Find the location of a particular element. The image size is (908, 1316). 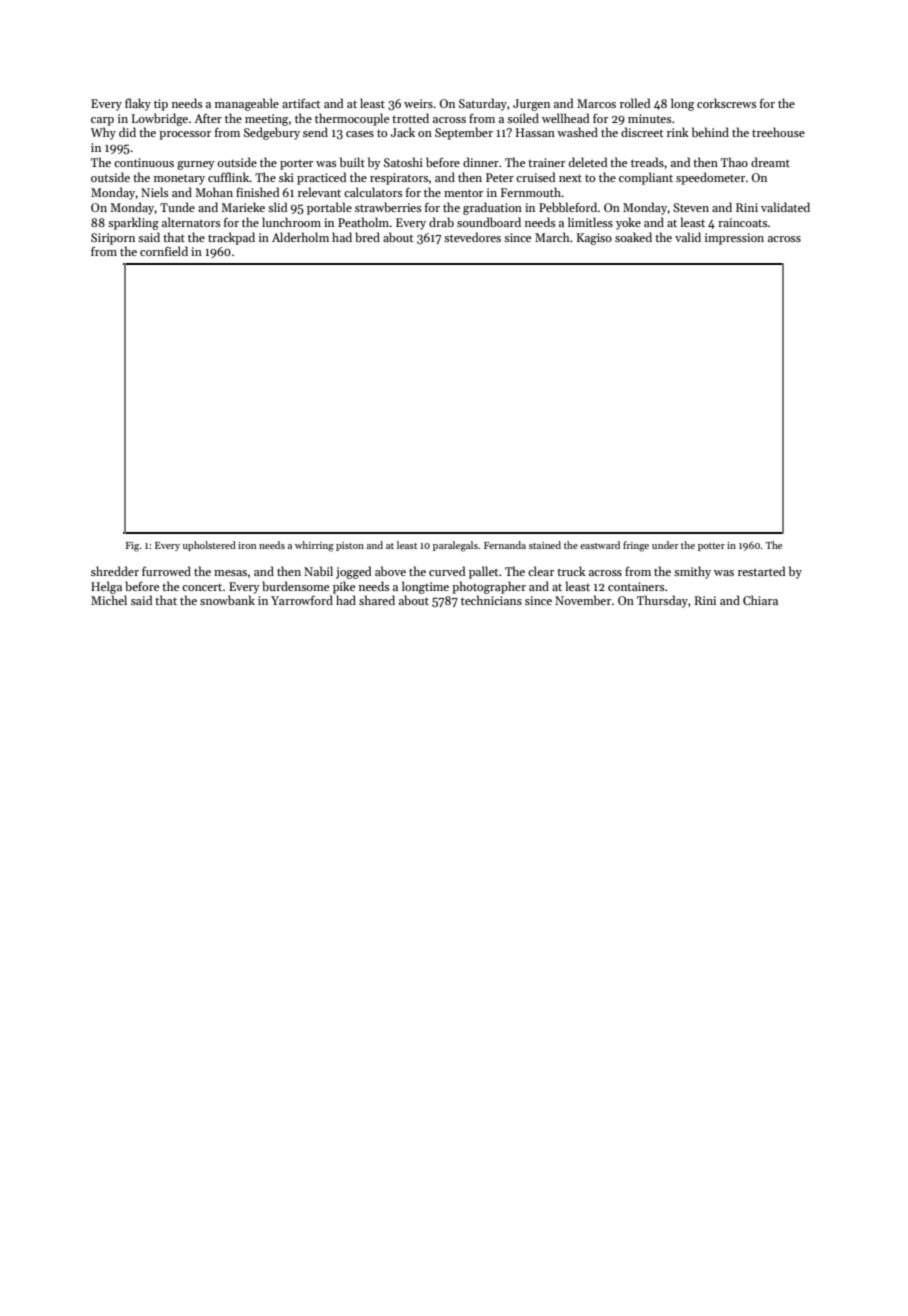

bred is located at coordinates (367, 237).
